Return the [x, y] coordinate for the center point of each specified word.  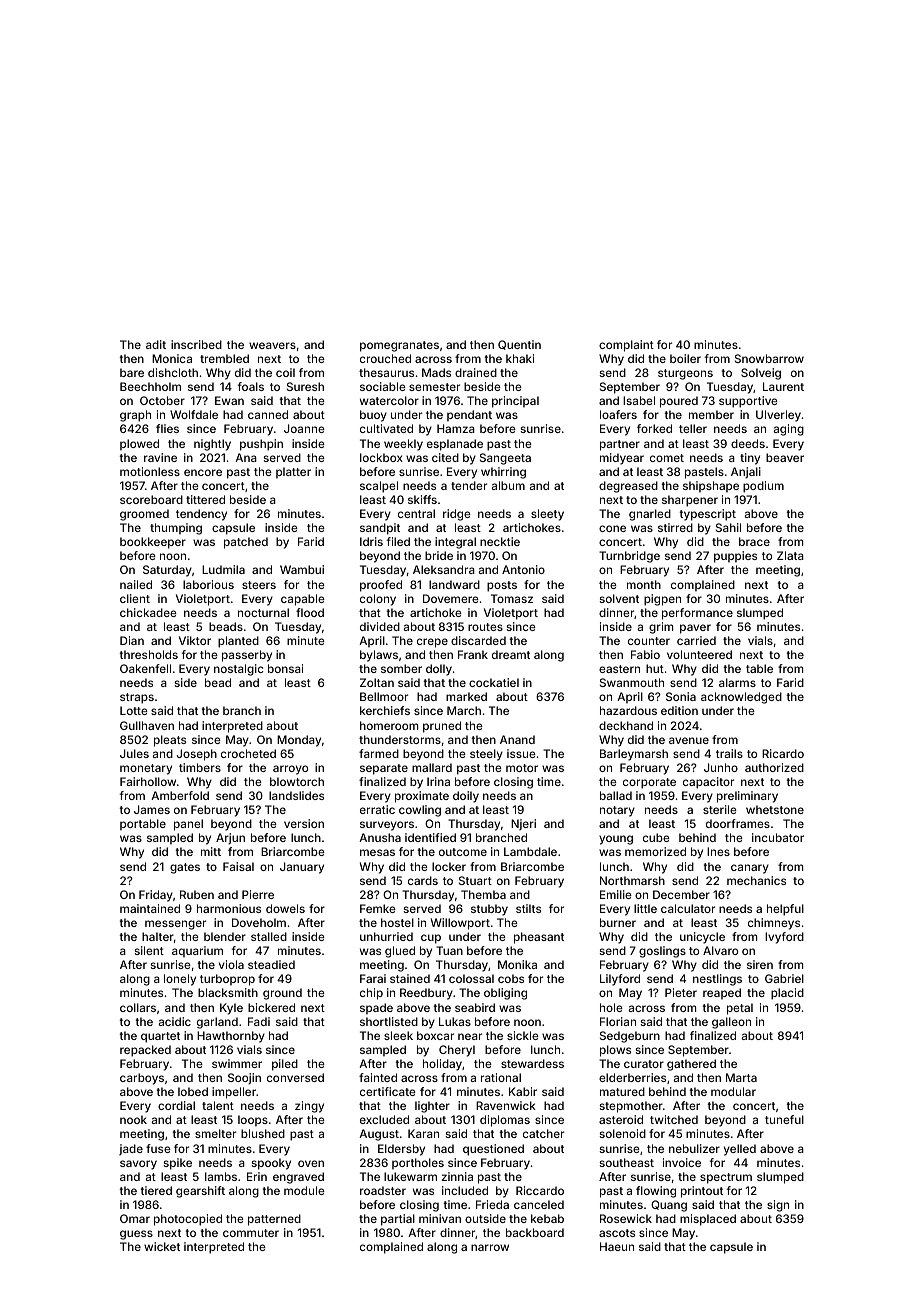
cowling [420, 811]
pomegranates [399, 346]
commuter [251, 1233]
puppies [735, 557]
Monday [299, 741]
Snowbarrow [769, 358]
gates [185, 868]
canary [750, 869]
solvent [619, 598]
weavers [272, 345]
